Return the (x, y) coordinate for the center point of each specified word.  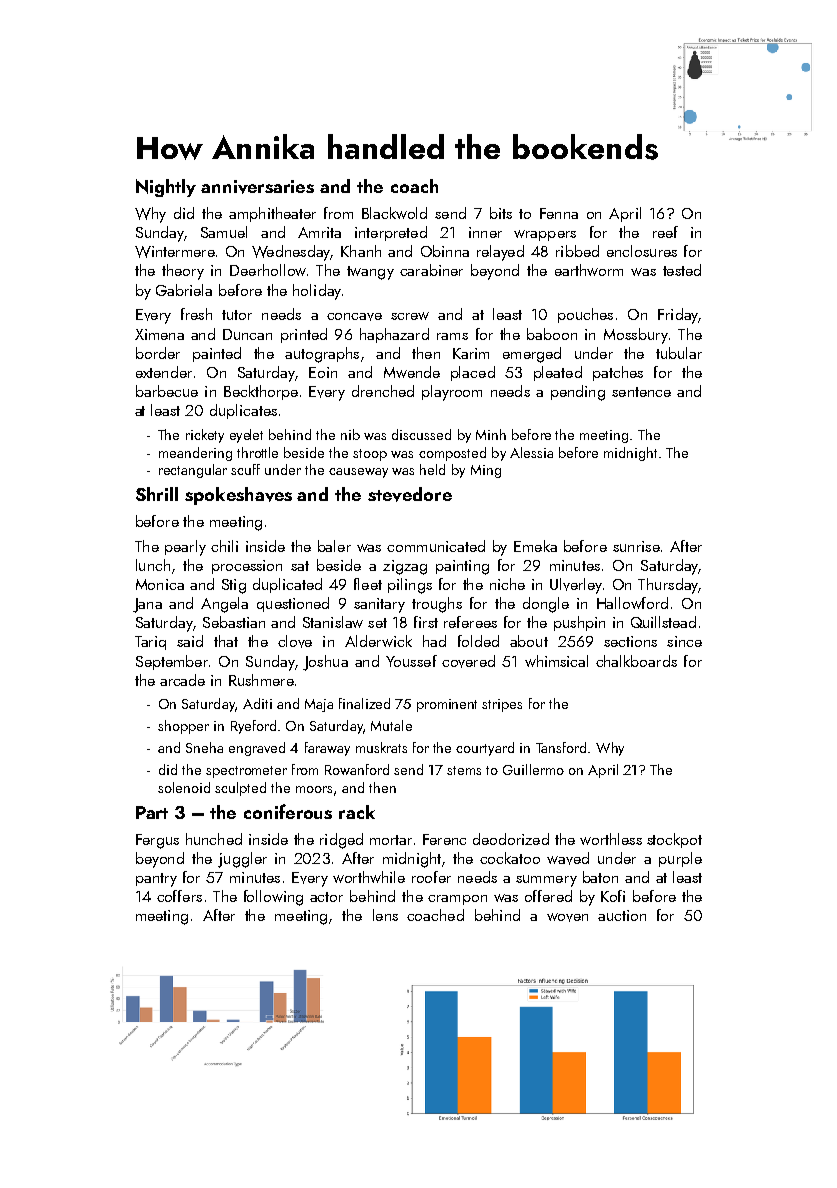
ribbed (577, 251)
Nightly (166, 188)
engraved (257, 749)
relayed (500, 253)
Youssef (411, 661)
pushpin (579, 623)
